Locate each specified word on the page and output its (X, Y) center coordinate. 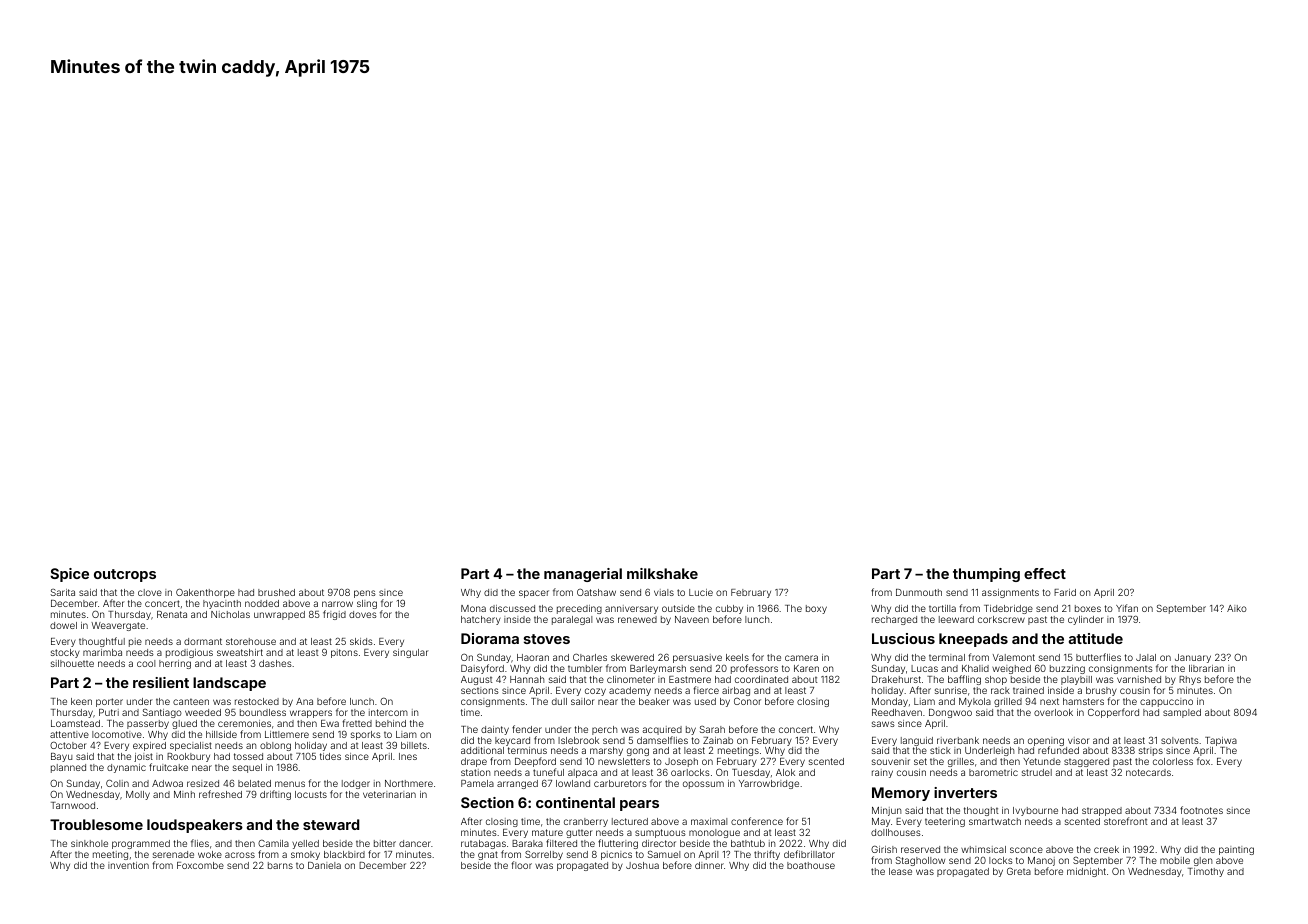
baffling (964, 680)
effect (1045, 573)
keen (81, 701)
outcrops (125, 575)
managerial (583, 575)
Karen (806, 668)
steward (331, 824)
